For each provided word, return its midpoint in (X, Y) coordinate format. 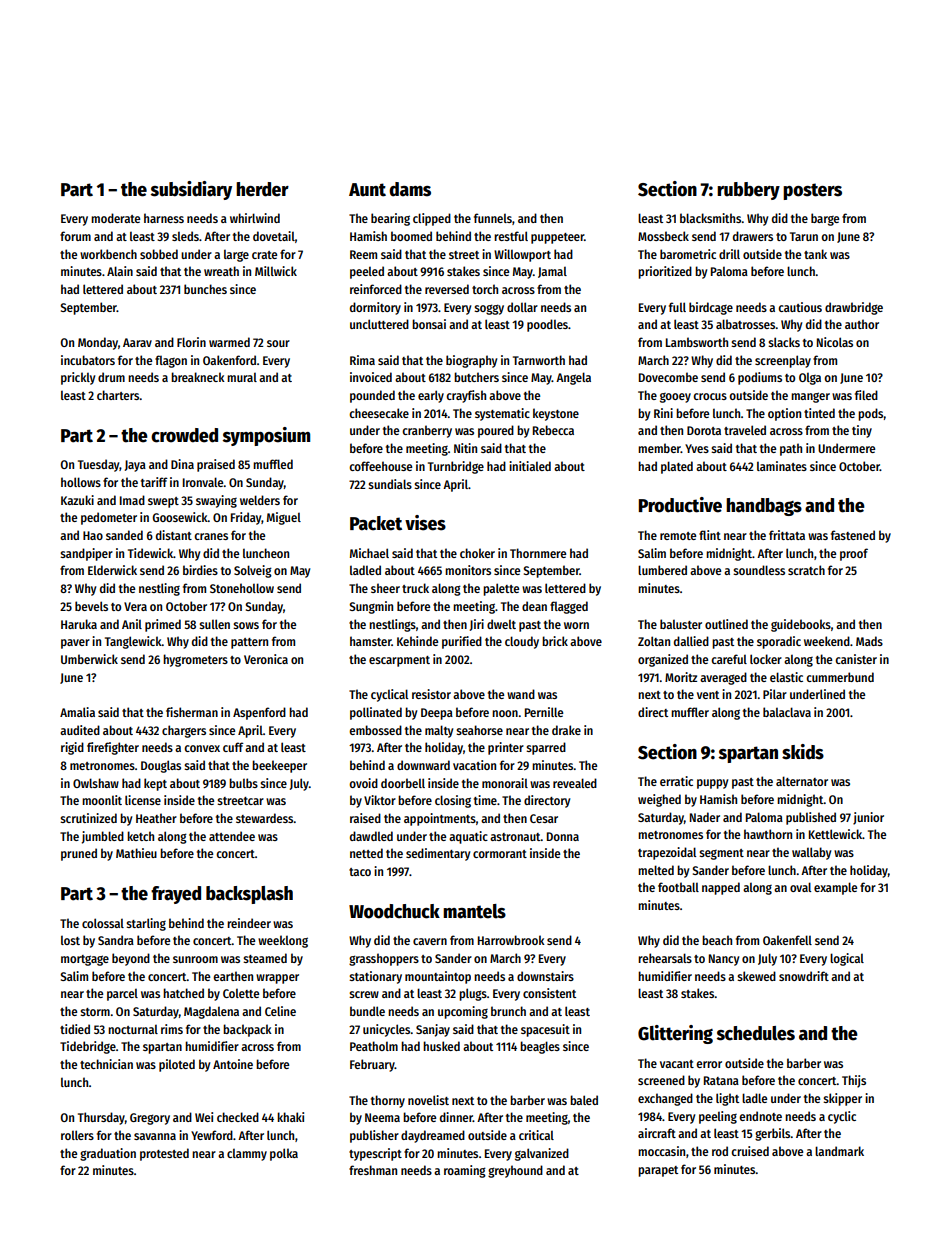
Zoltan (654, 641)
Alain (120, 271)
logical (847, 959)
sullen (214, 624)
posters (812, 191)
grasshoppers (384, 959)
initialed (530, 466)
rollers (77, 1135)
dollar (522, 307)
